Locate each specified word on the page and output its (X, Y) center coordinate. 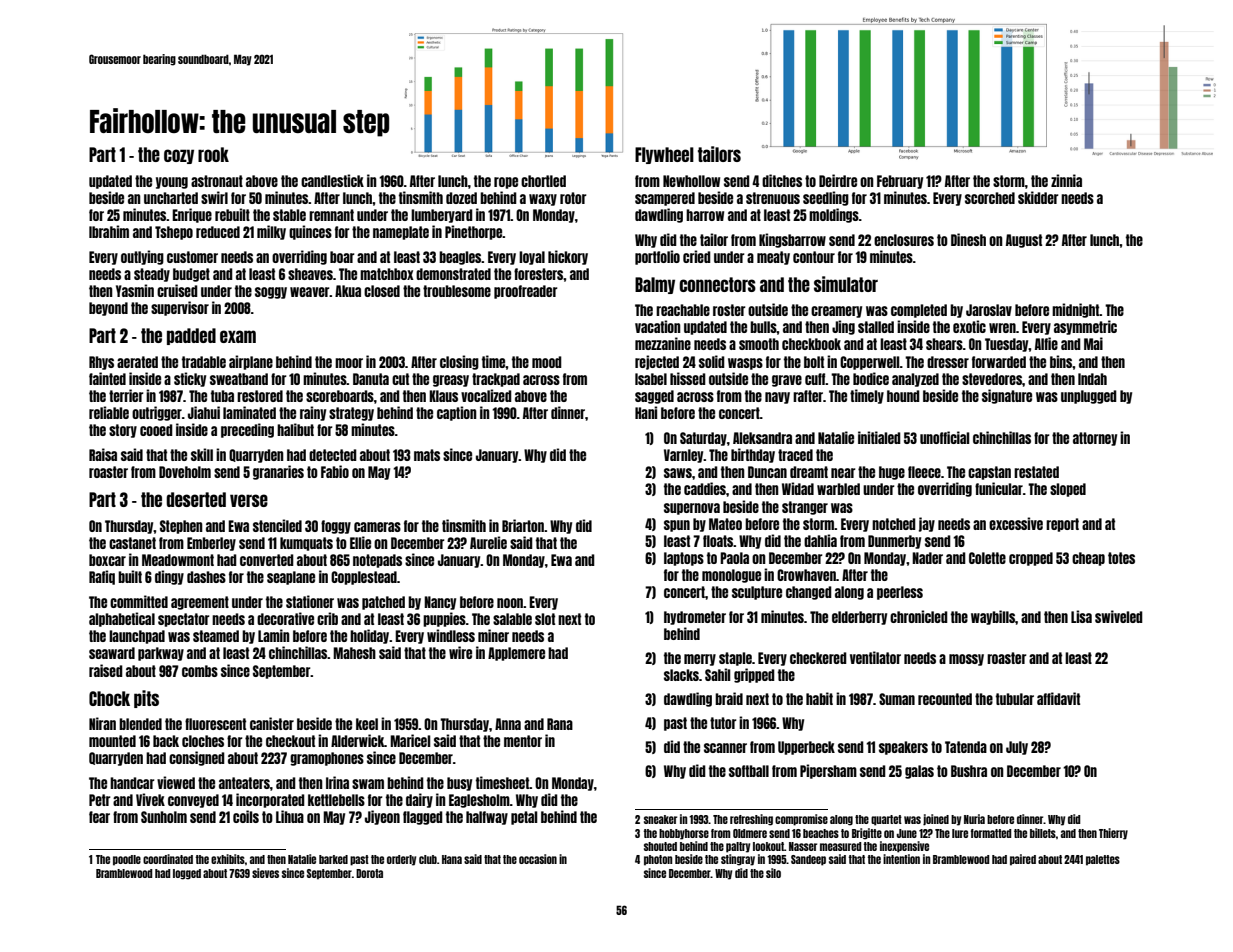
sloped (1068, 490)
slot (545, 619)
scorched (990, 198)
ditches (782, 180)
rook (213, 154)
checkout (290, 741)
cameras (377, 527)
